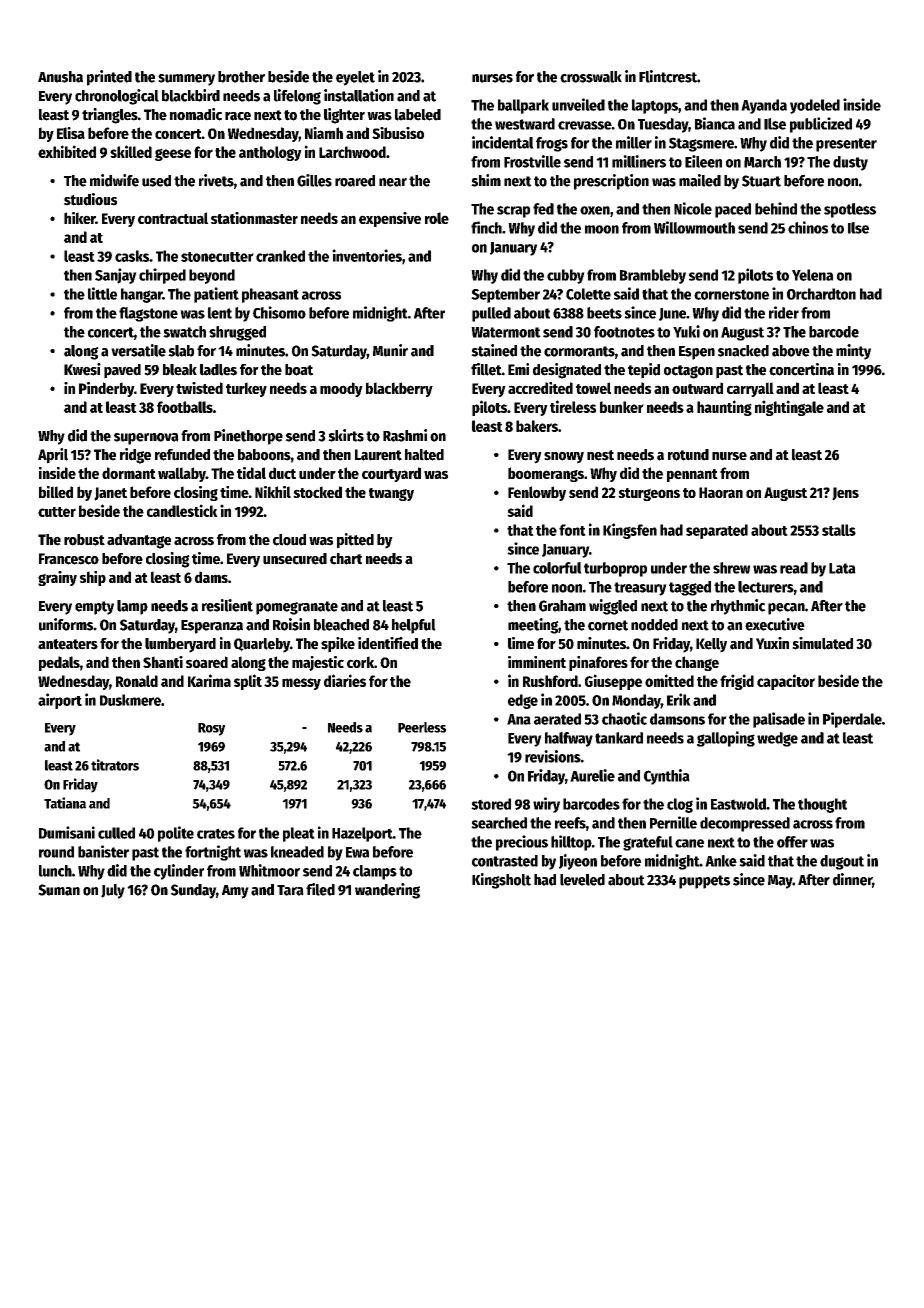 The width and height of the image is (924, 1308). Describe the element at coordinates (764, 106) in the image. I see `Ayanda` at that location.
